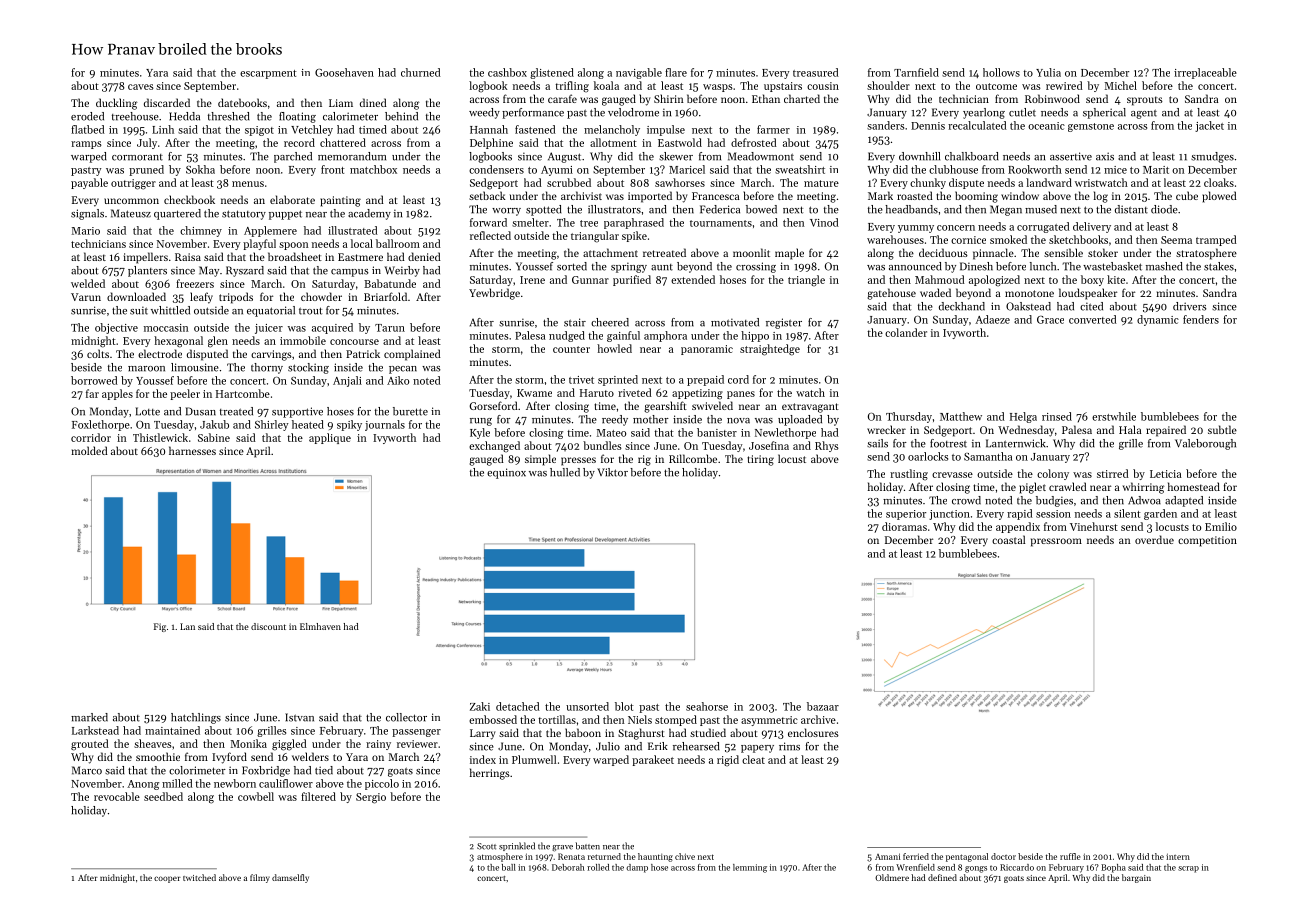 This screenshot has width=1308, height=924. What do you see at coordinates (344, 72) in the screenshot?
I see `Goosehaven` at bounding box center [344, 72].
